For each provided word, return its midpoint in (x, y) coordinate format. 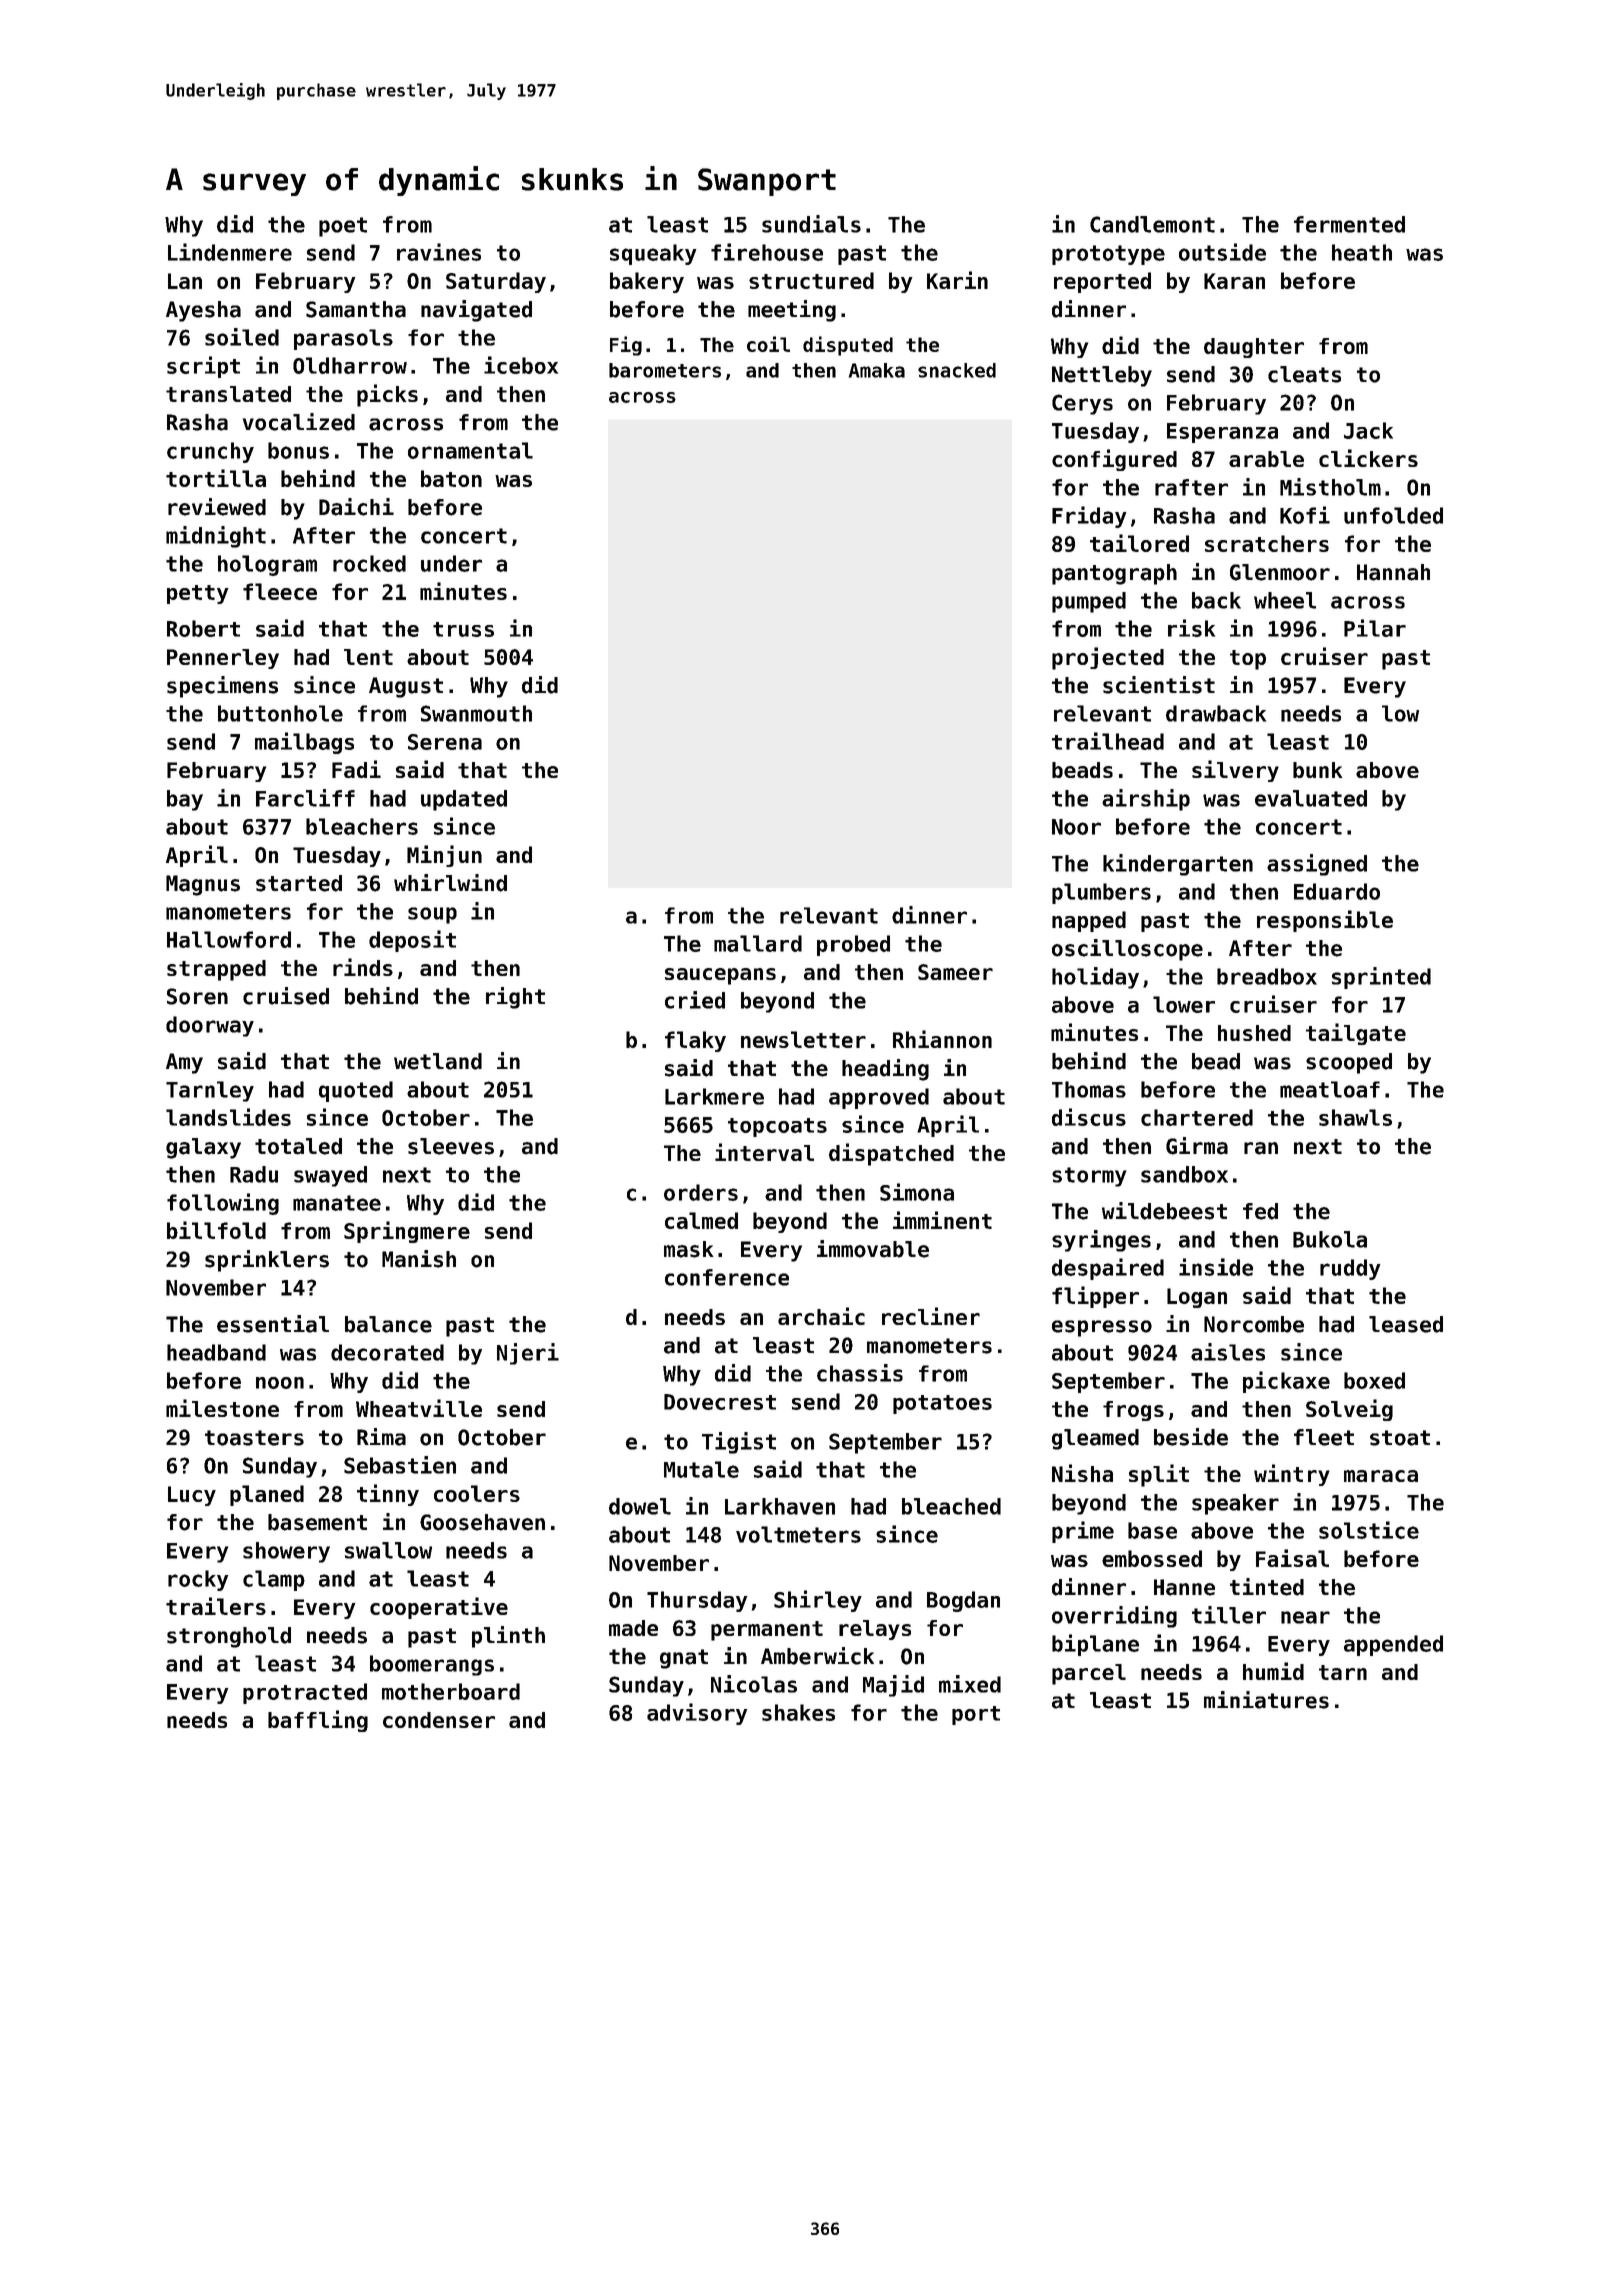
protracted (305, 1693)
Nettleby (1102, 376)
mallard (758, 943)
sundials (811, 224)
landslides (228, 1117)
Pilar (1375, 628)
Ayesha (203, 311)
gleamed (1095, 1439)
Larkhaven (780, 1506)
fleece (280, 591)
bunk (1318, 770)
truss (463, 629)
